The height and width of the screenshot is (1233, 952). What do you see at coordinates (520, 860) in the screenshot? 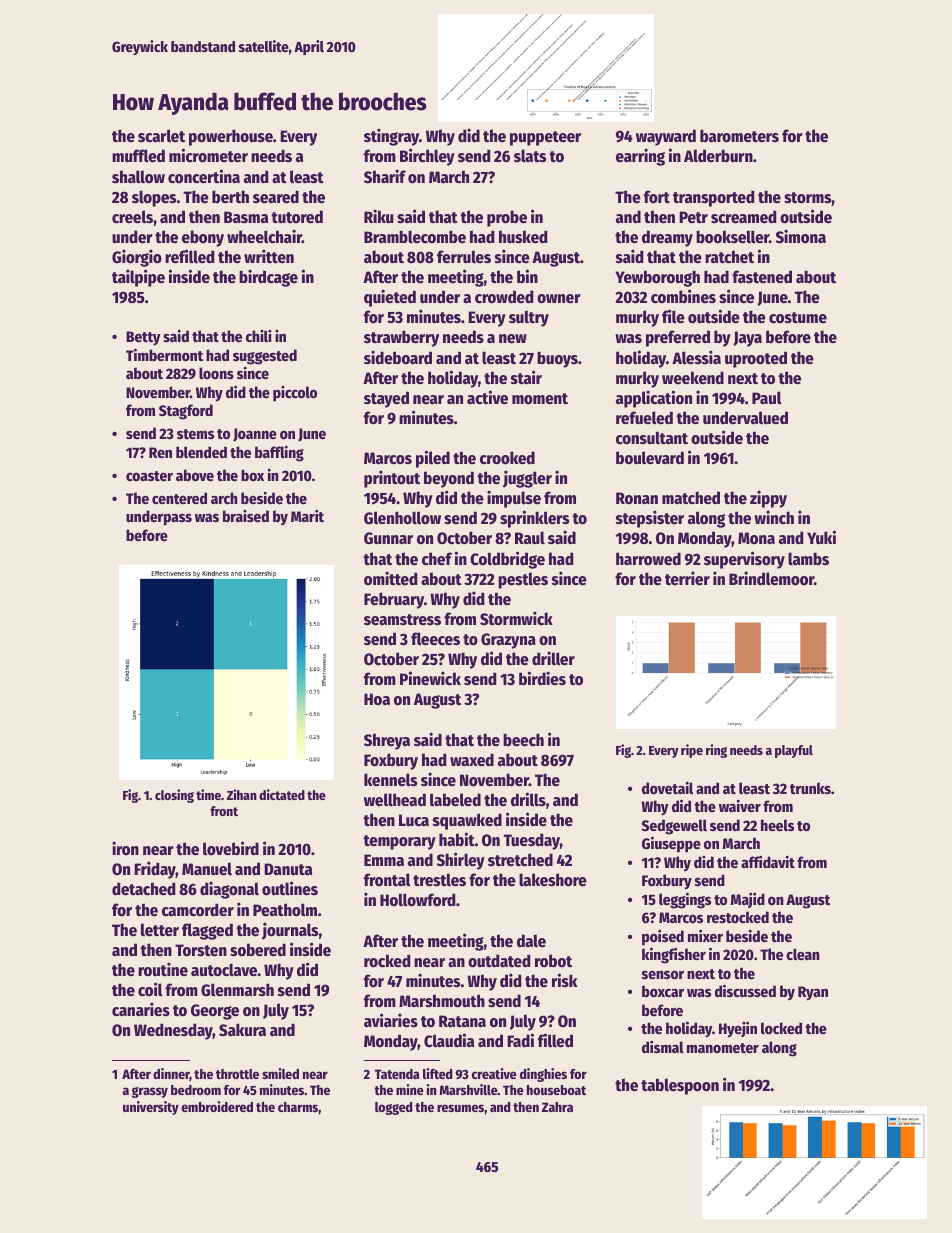
I see `stretched` at bounding box center [520, 860].
